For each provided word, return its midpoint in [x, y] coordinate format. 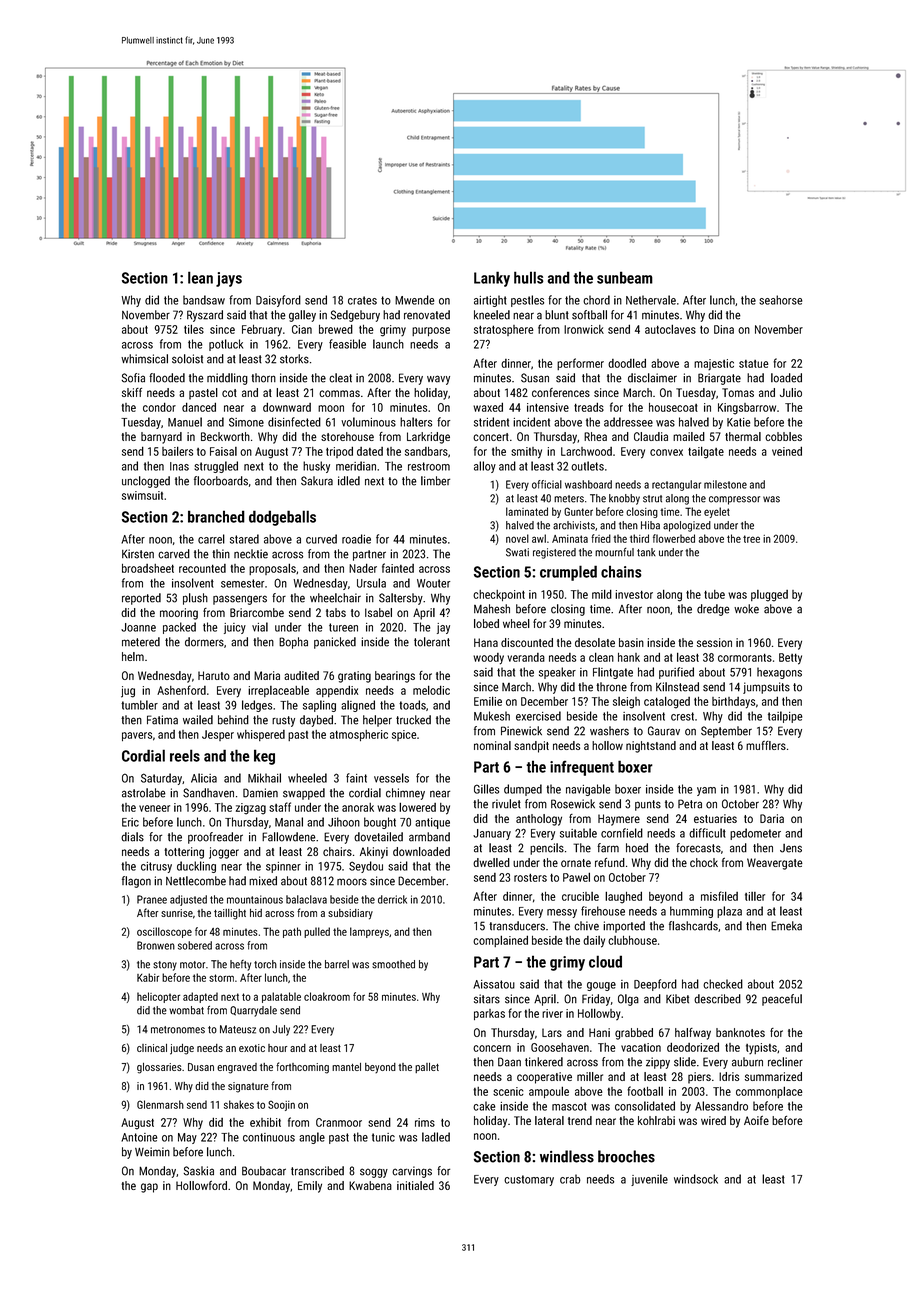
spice [404, 735]
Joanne [138, 627]
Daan [509, 1062]
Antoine [139, 1137]
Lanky [492, 279]
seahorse [780, 300]
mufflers [766, 745]
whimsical [144, 359]
